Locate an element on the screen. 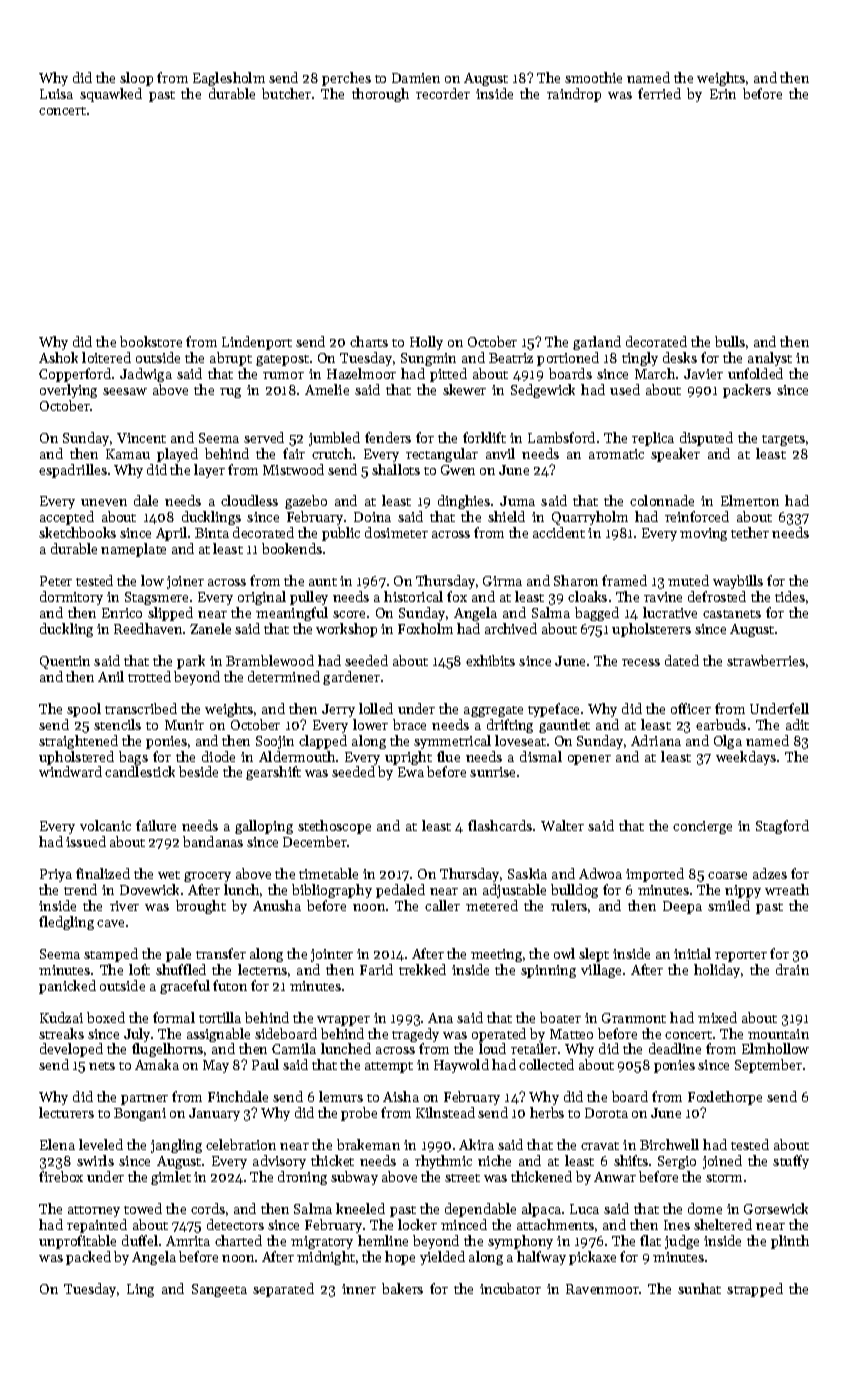 The image size is (849, 1400). overlying is located at coordinates (68, 391).
